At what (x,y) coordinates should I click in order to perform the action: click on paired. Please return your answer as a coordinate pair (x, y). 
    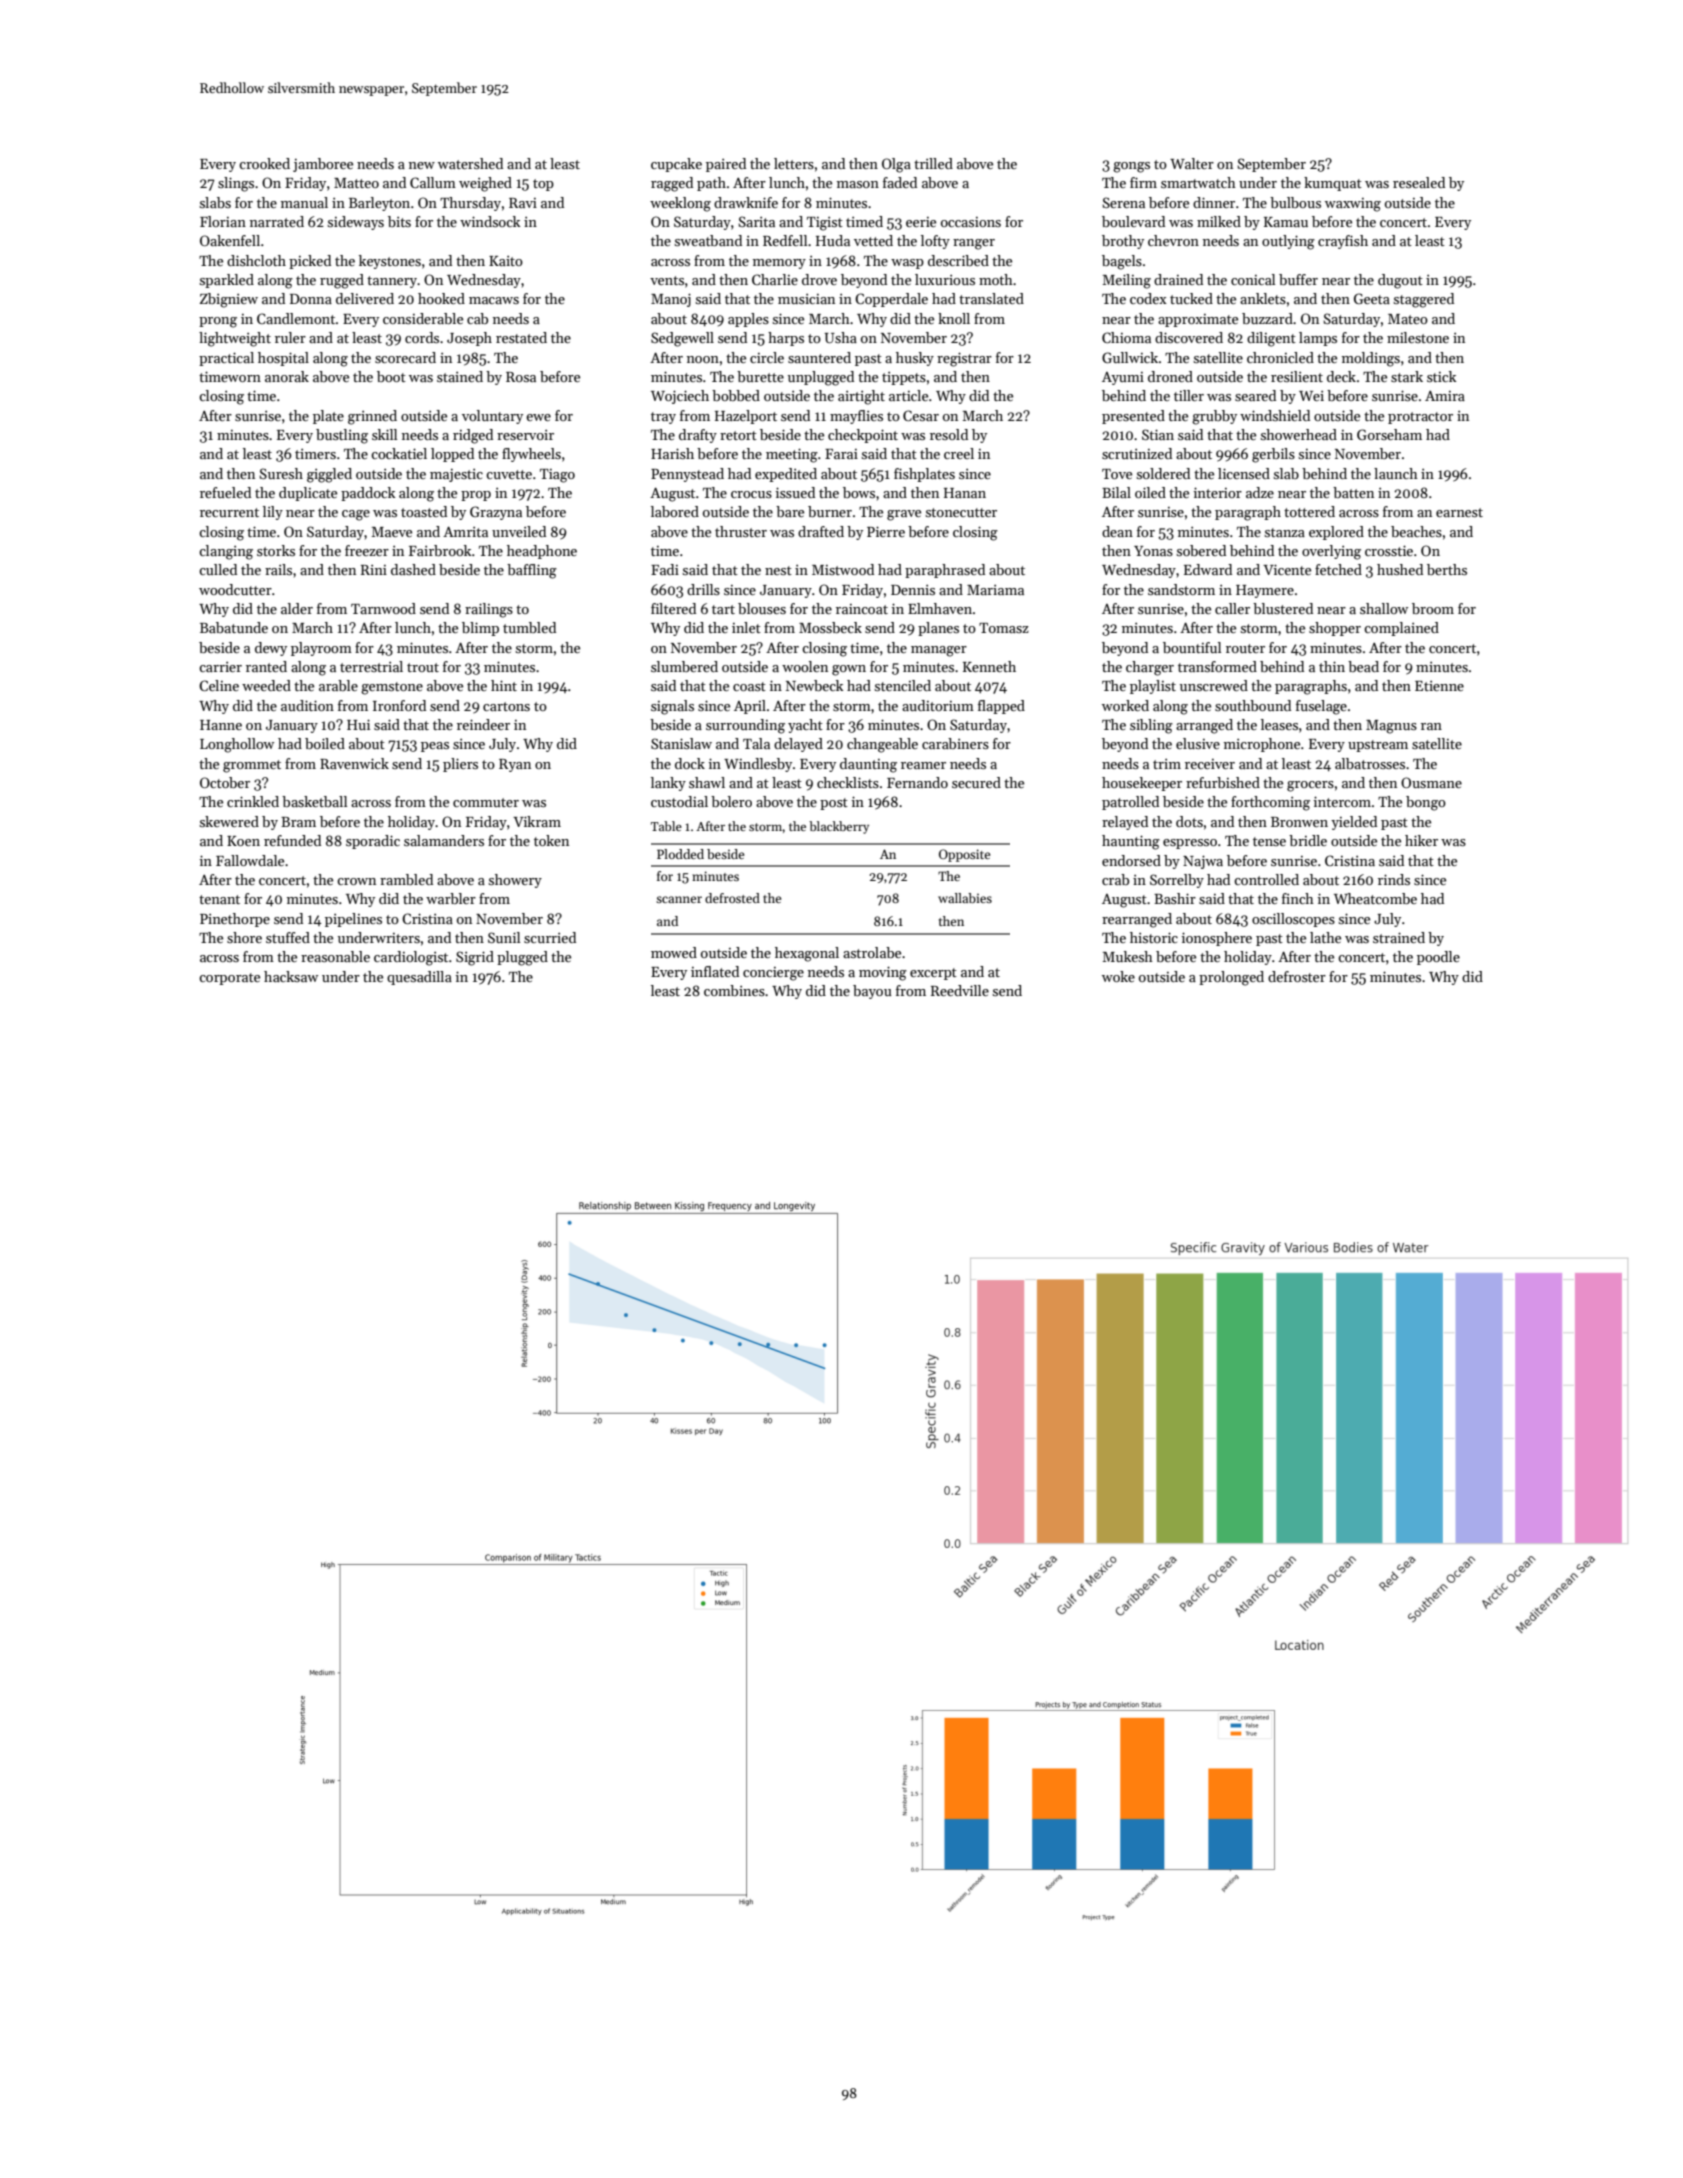
    Looking at the image, I should click on (726, 165).
